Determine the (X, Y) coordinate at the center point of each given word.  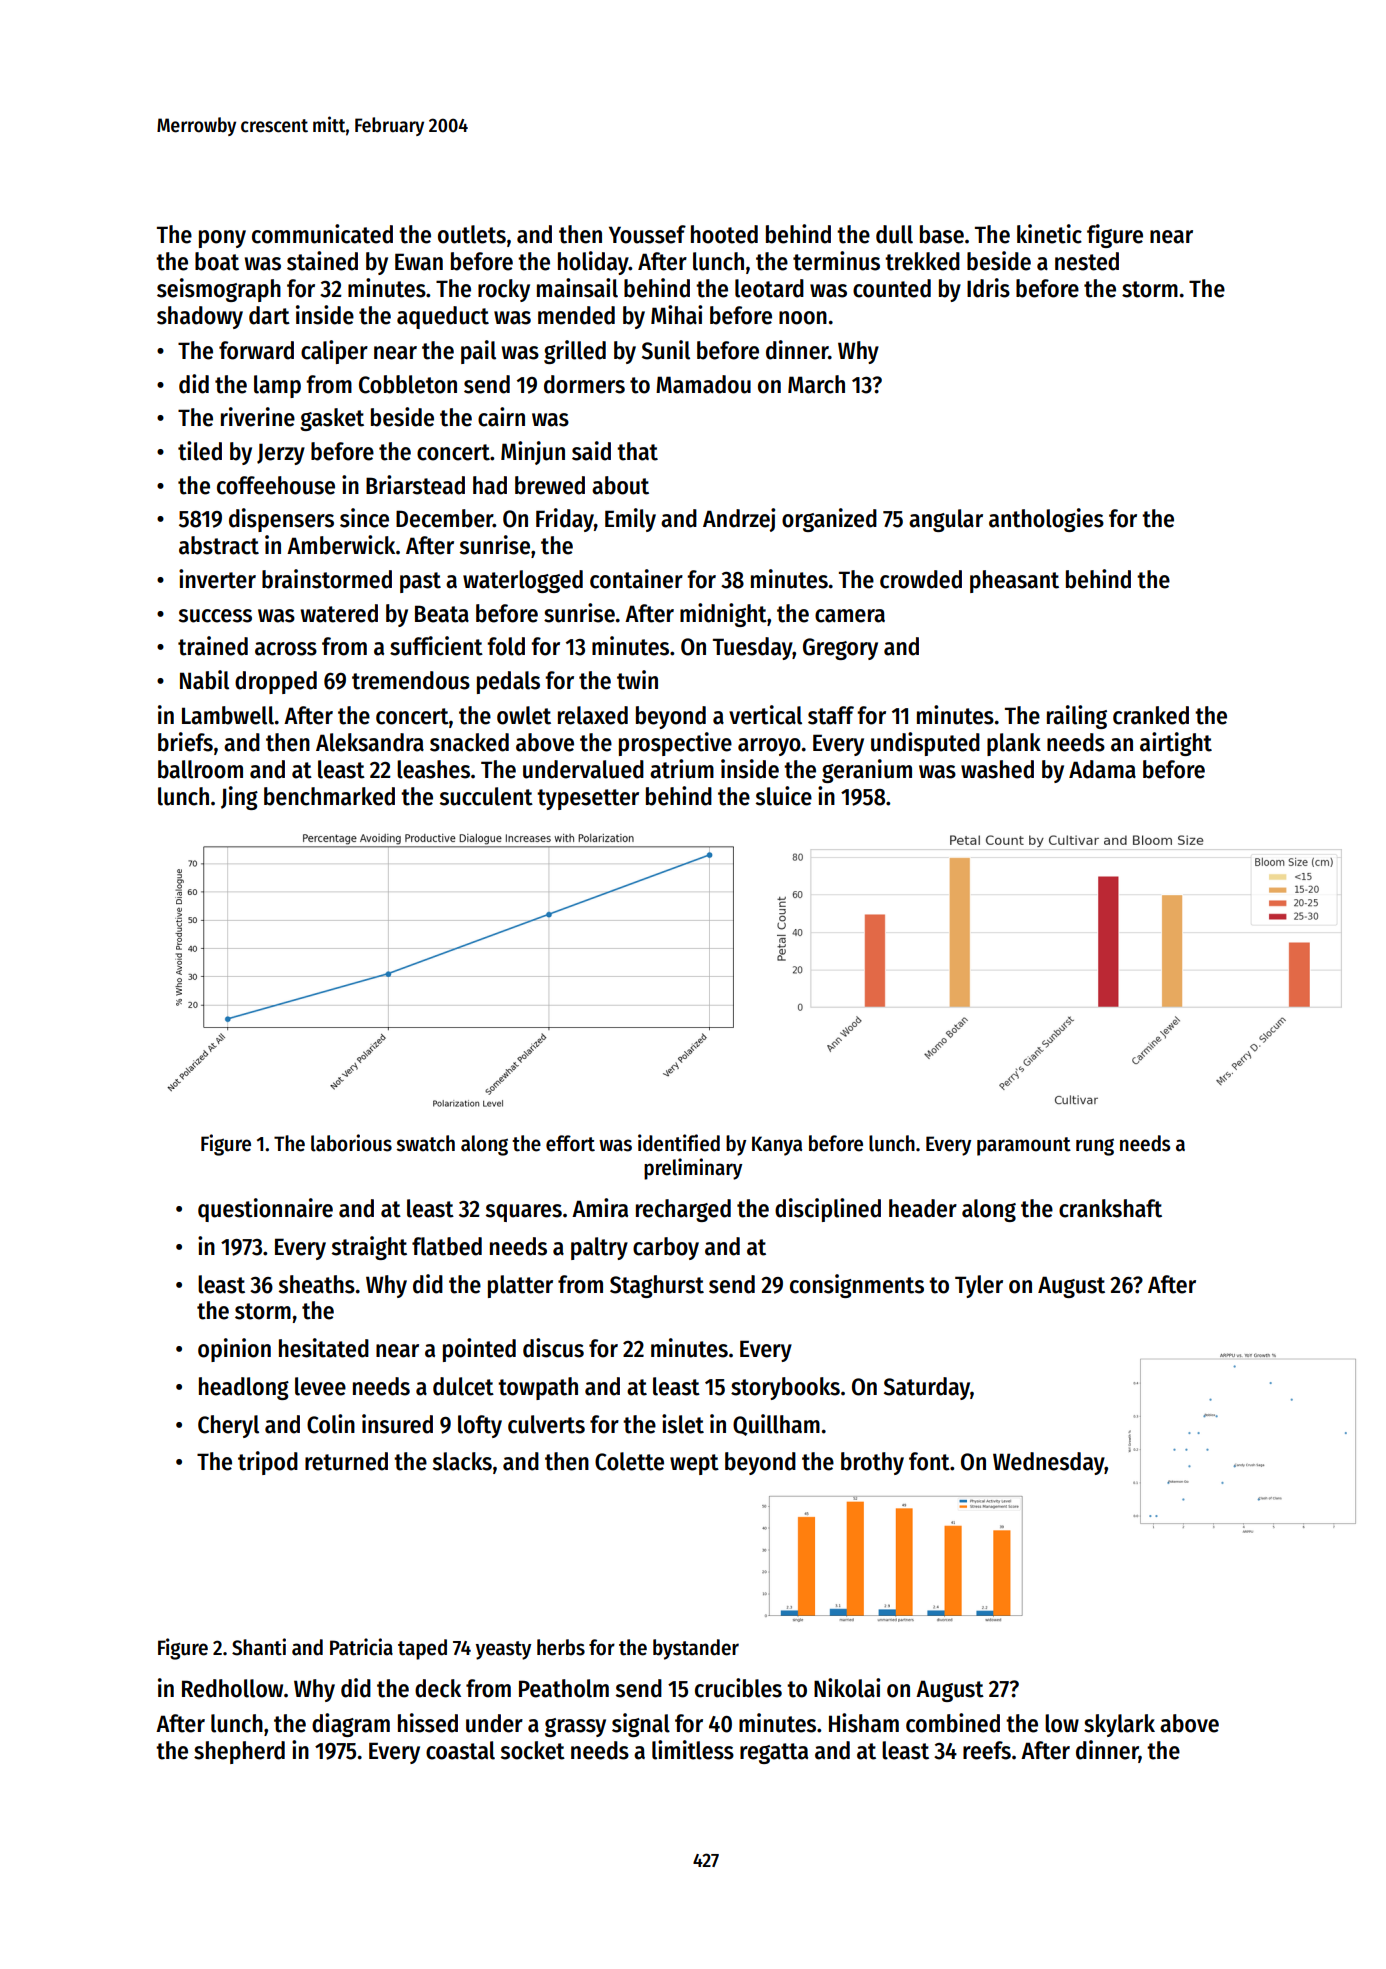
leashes (433, 769)
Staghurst (657, 1286)
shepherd (239, 1752)
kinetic (1049, 234)
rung (1095, 1147)
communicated (322, 234)
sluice (784, 796)
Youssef (647, 234)
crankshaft (1110, 1208)
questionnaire (265, 1210)
